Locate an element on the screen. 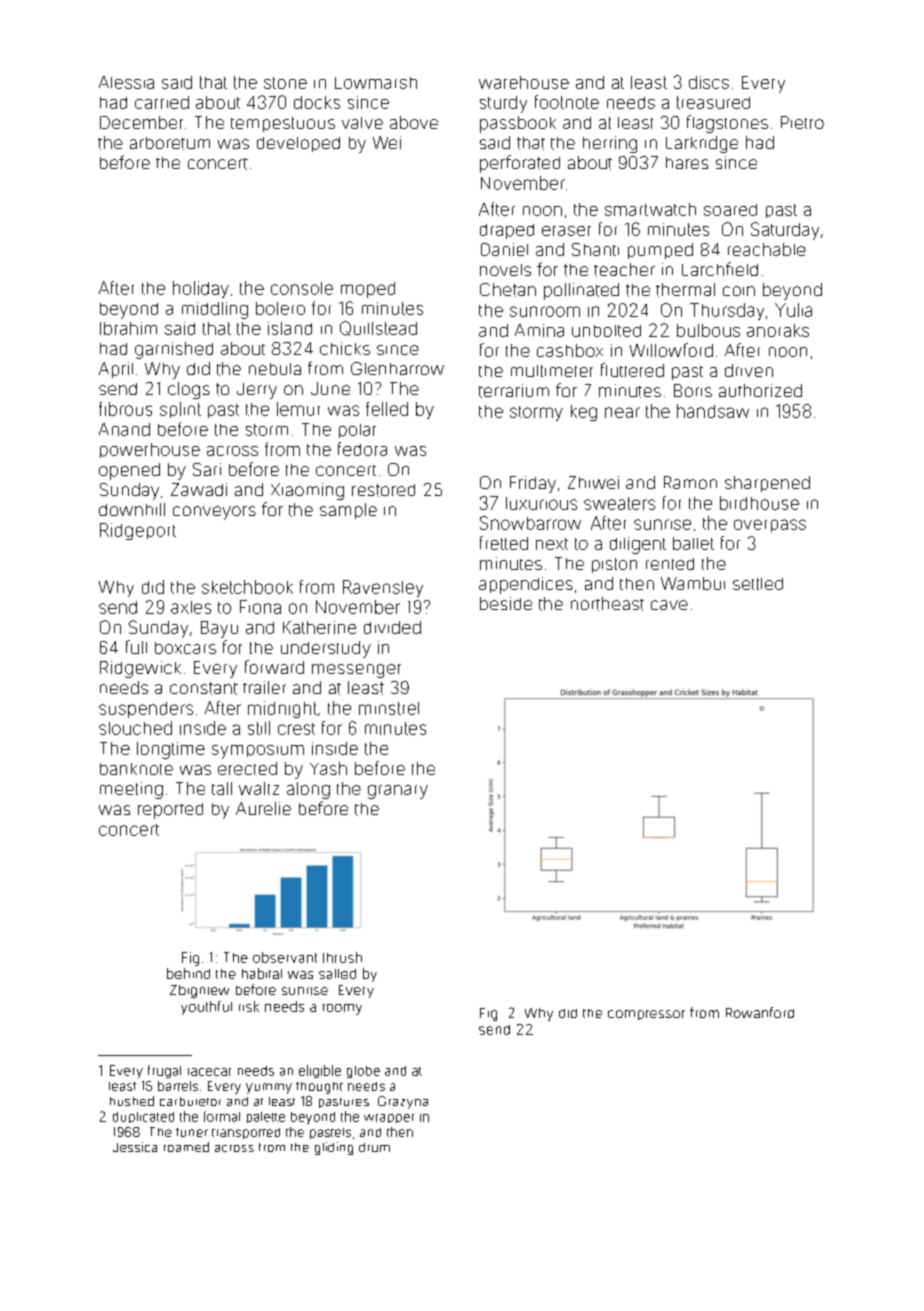  granary is located at coordinates (398, 792).
